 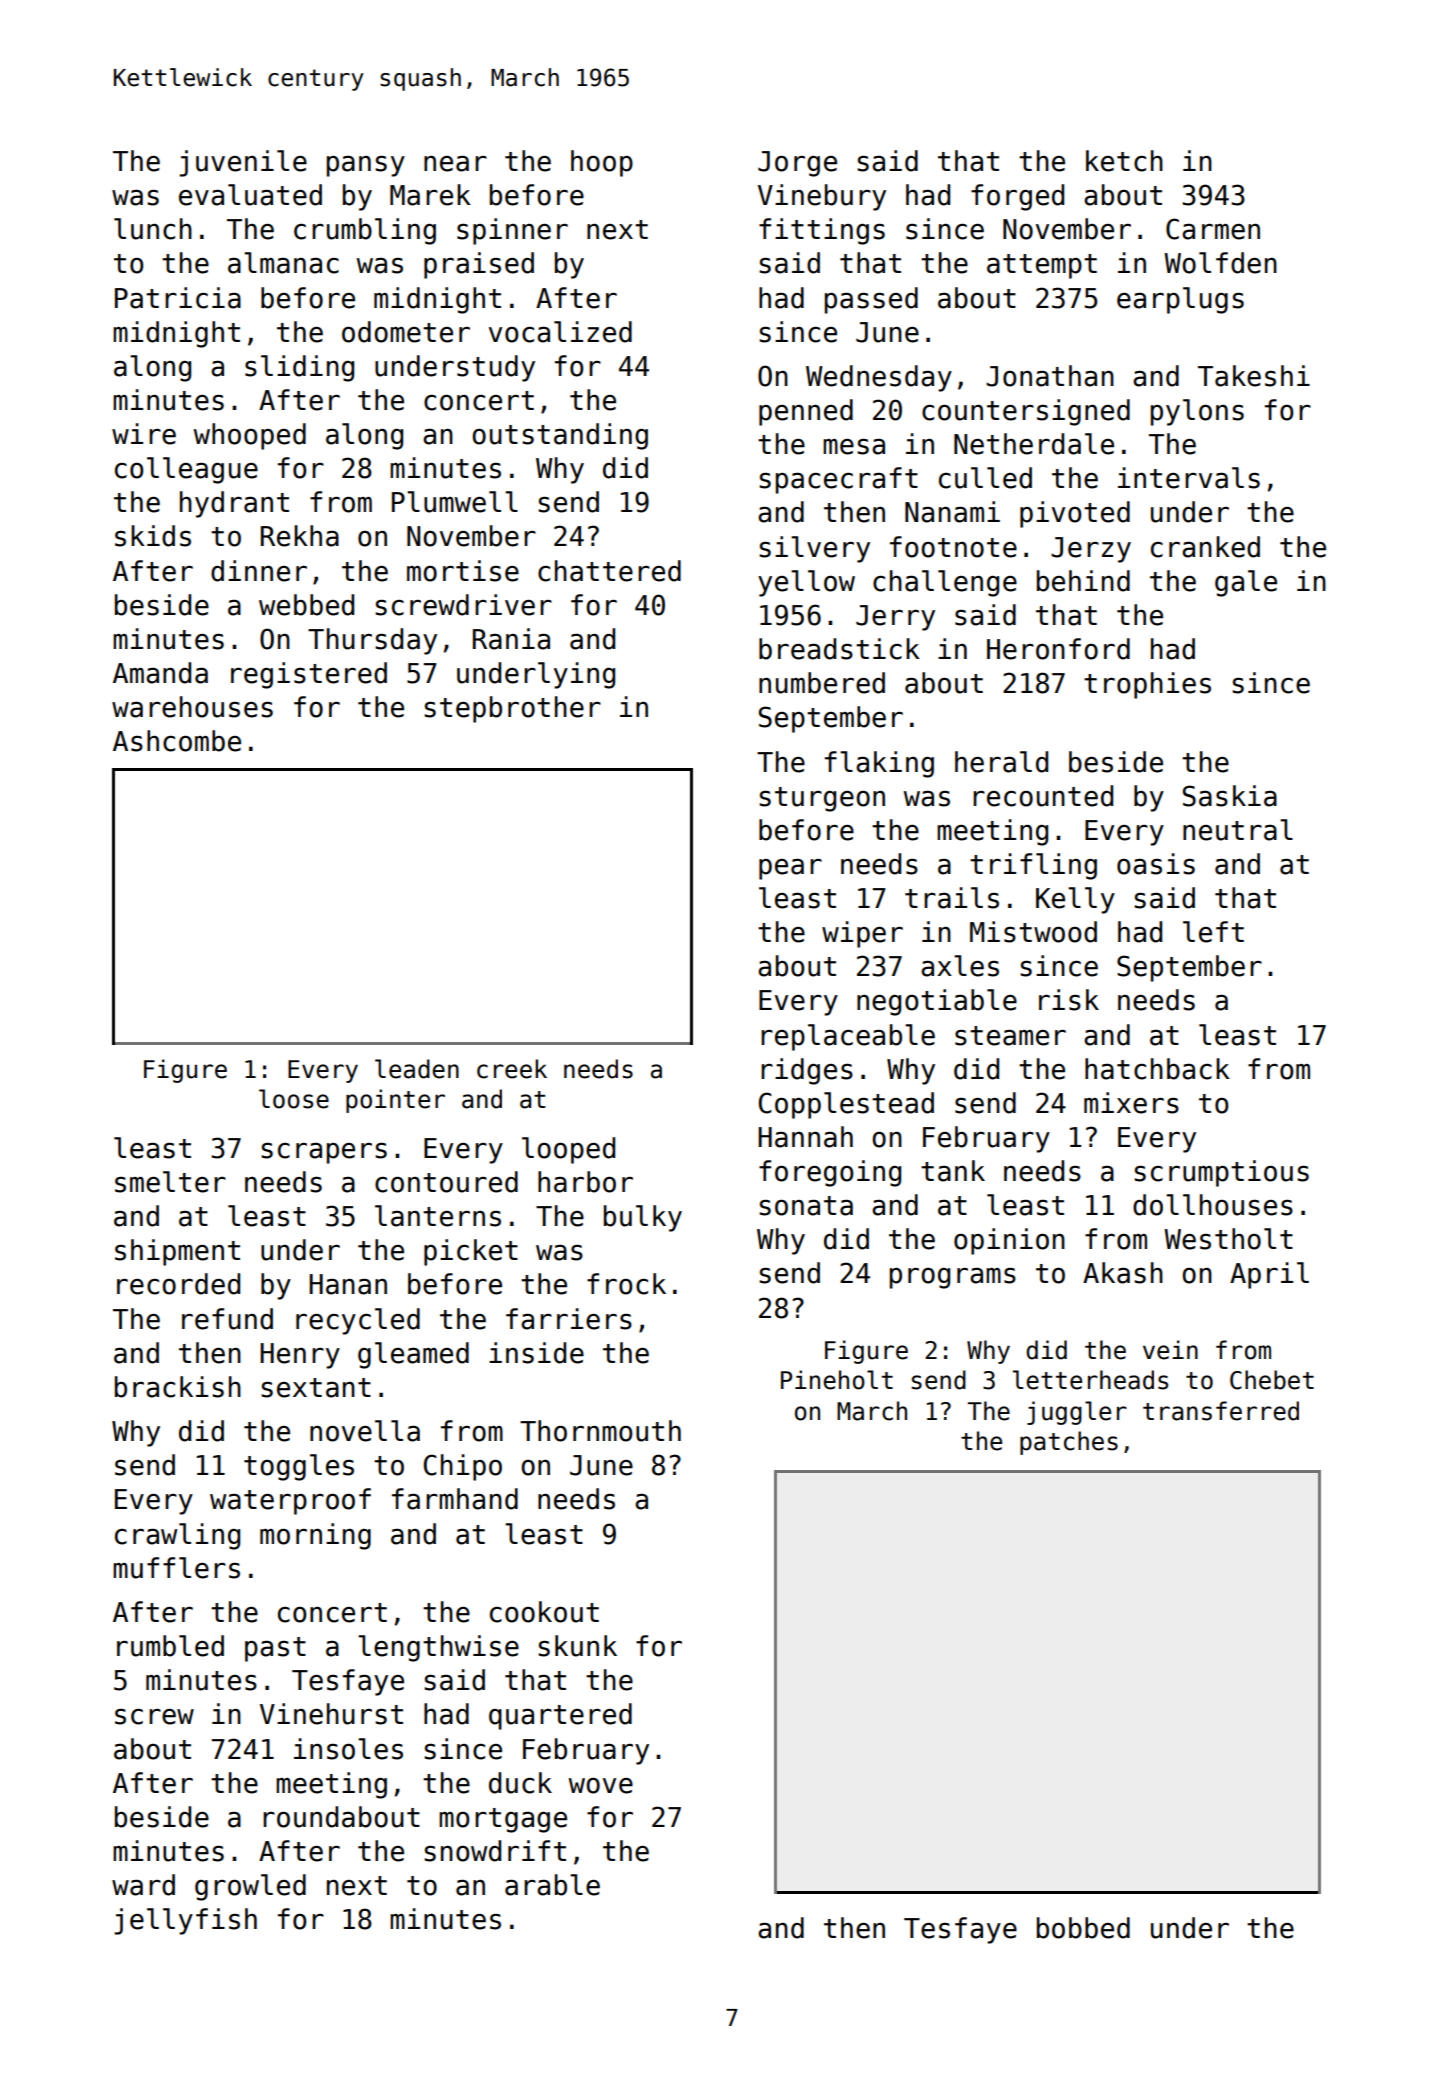 I want to click on flaking, so click(x=879, y=764).
